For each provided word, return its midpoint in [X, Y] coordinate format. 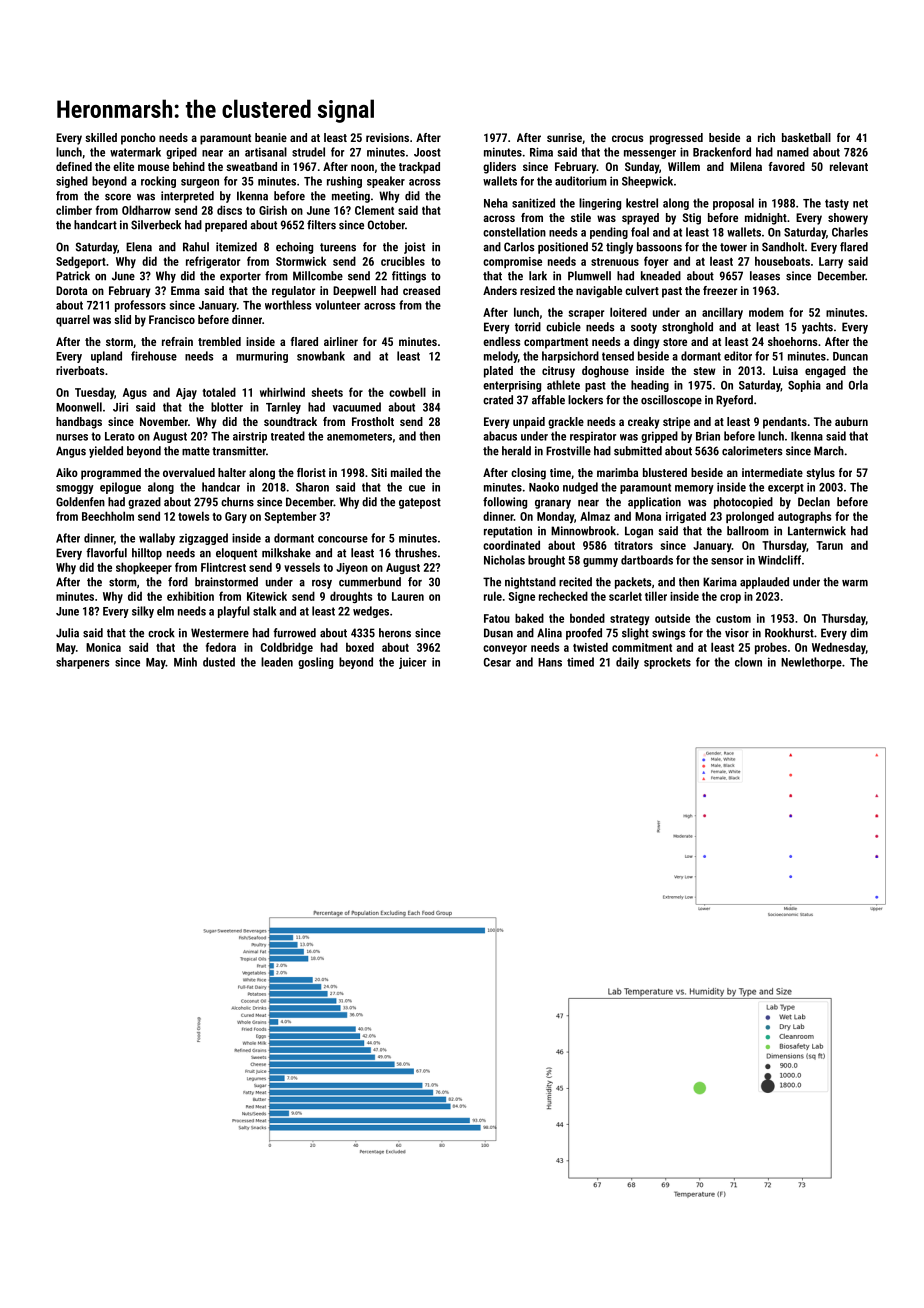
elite [123, 166]
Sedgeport [81, 262]
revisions [387, 137]
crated [498, 400]
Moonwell [79, 407]
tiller [656, 596]
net [860, 203]
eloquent [236, 554]
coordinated [511, 545]
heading [650, 386]
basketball [806, 137]
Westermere [220, 633]
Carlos [519, 247]
